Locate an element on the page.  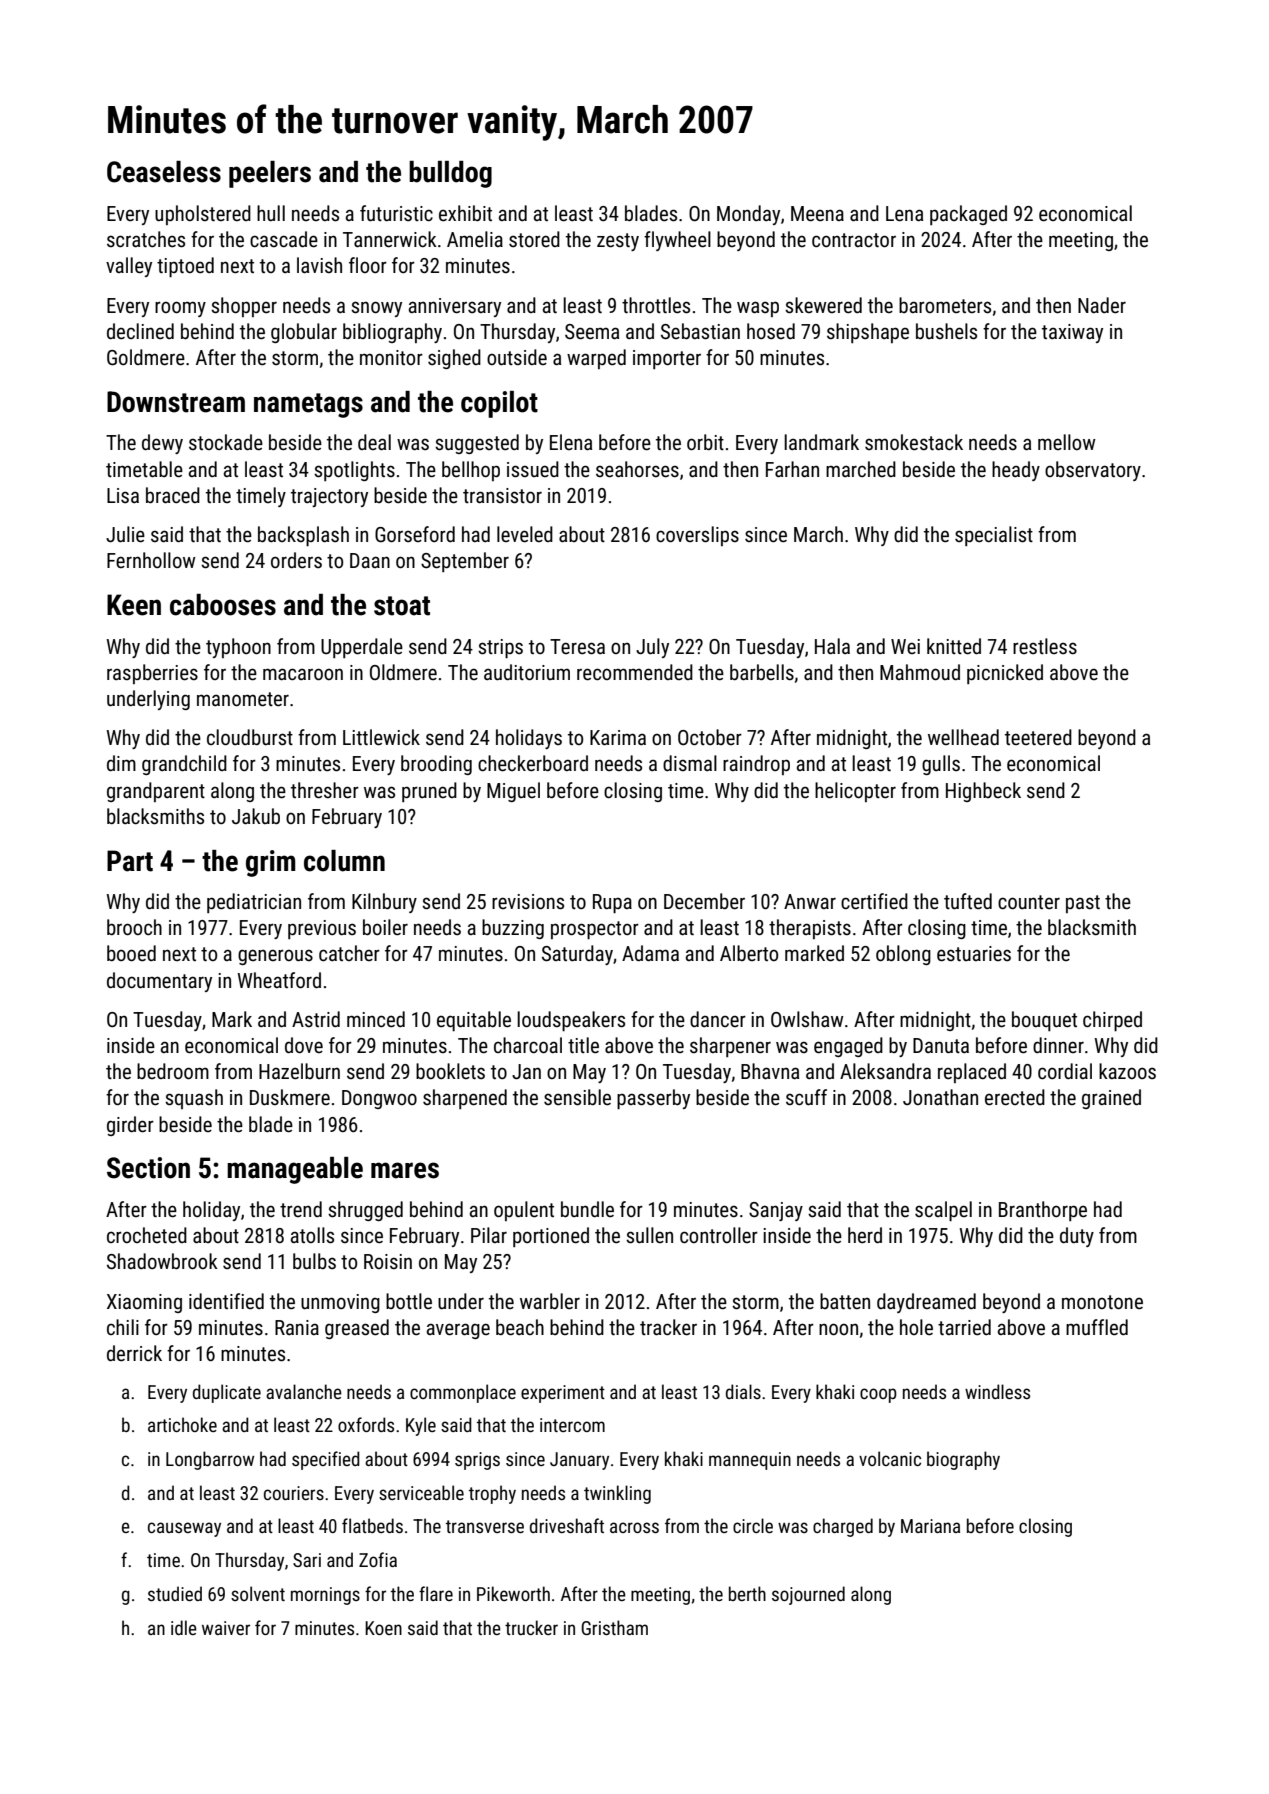
circle is located at coordinates (753, 1525).
